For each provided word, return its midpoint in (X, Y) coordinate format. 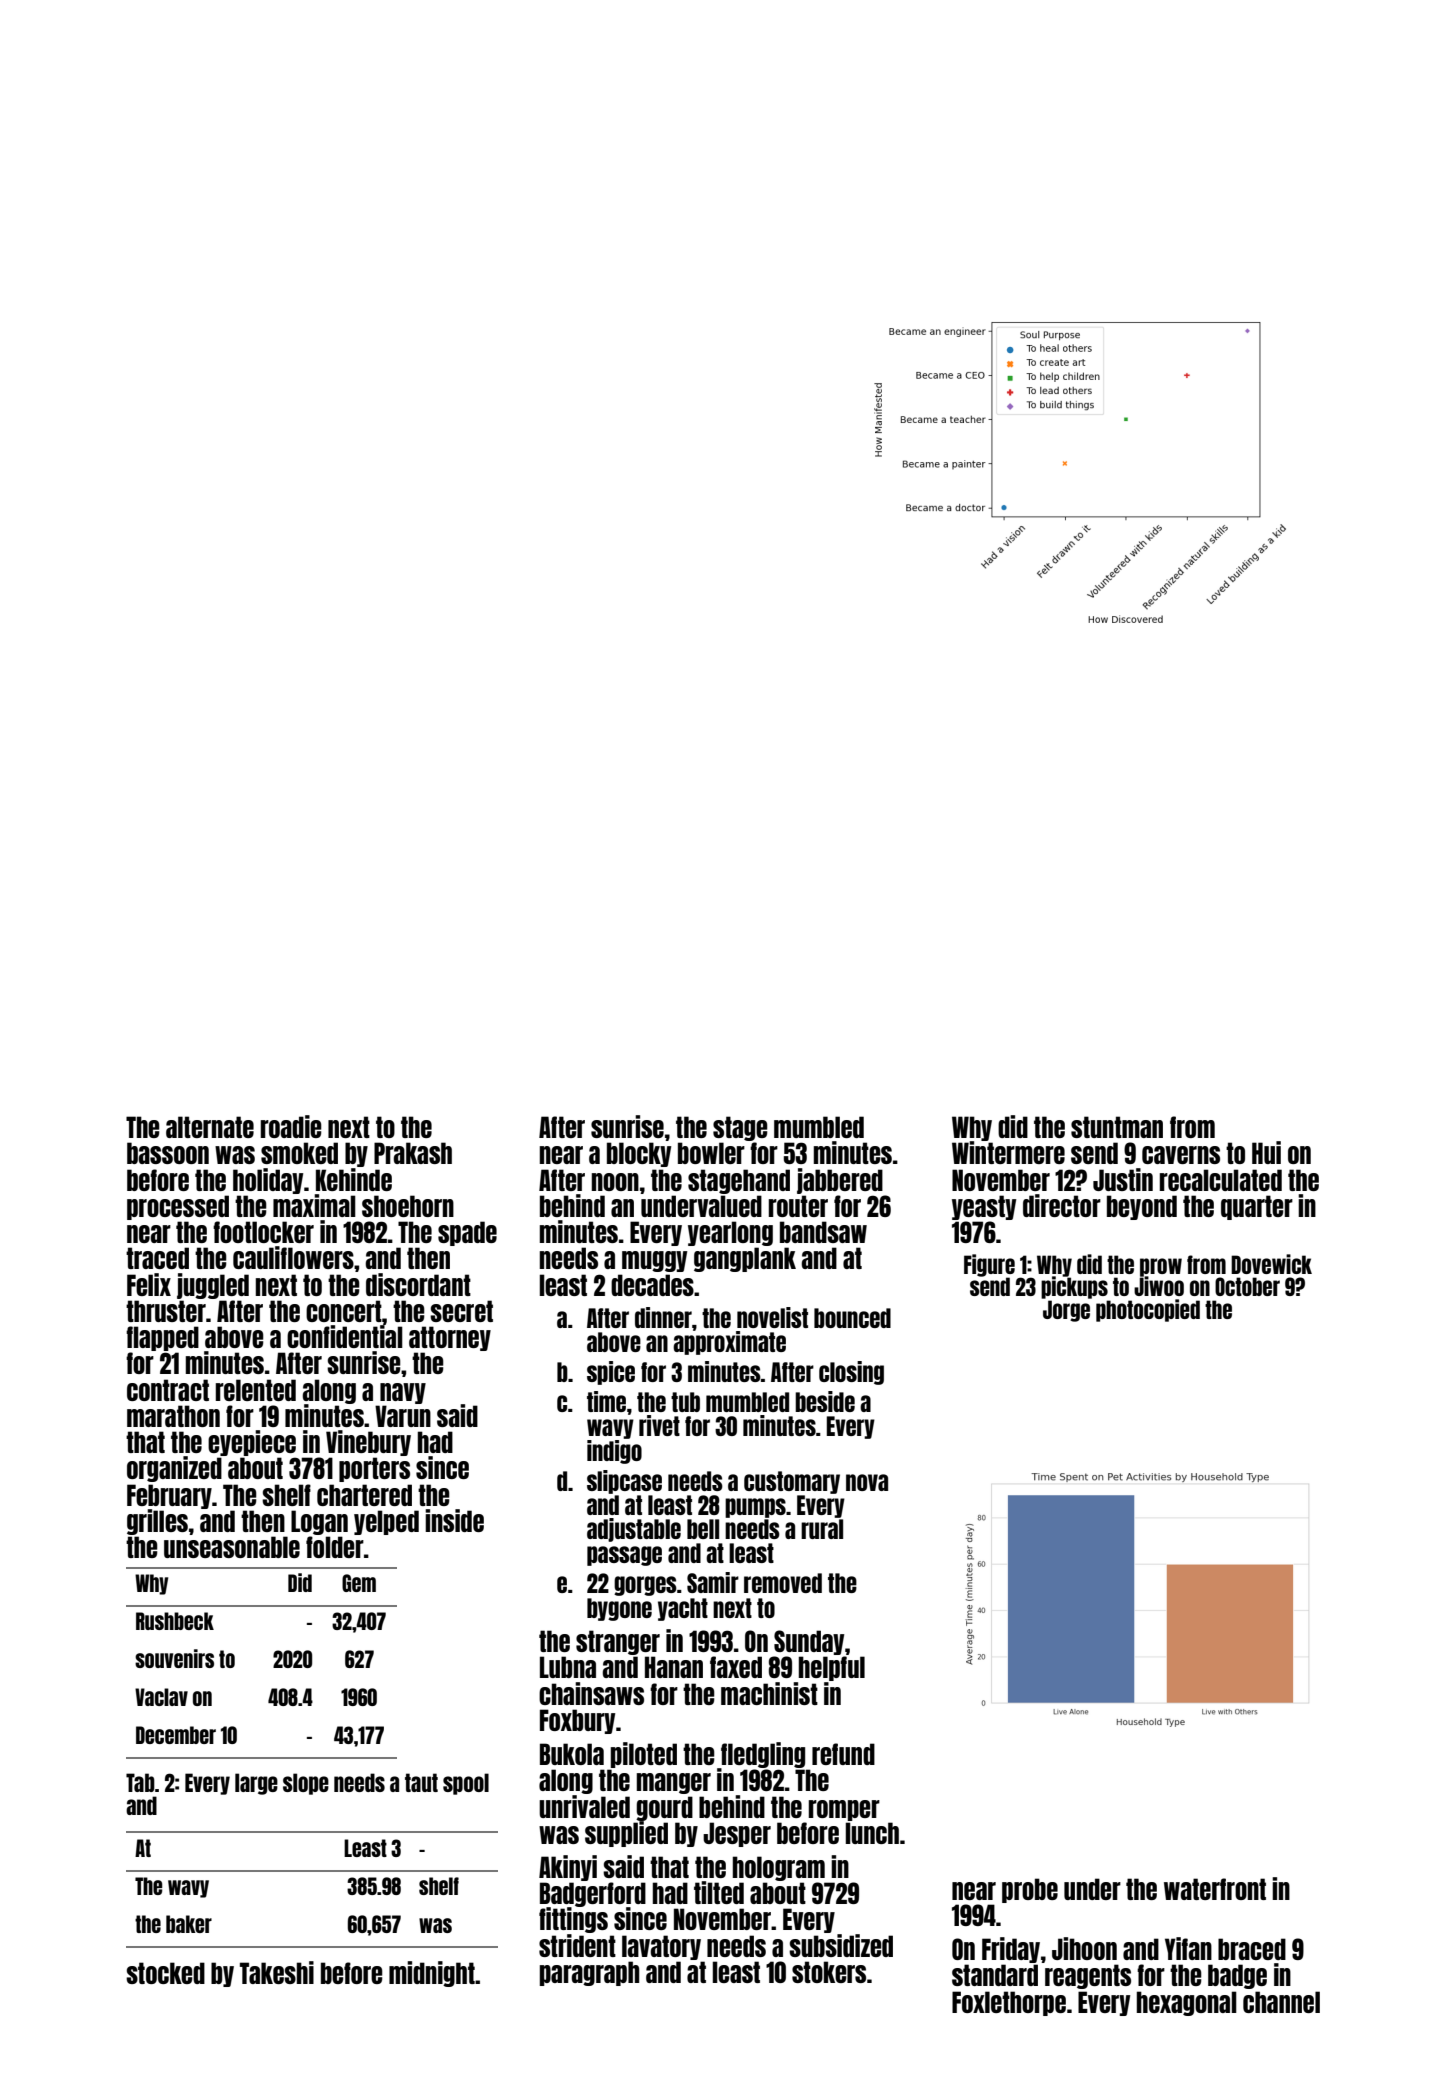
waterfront (1215, 1889)
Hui (1266, 1152)
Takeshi (277, 1972)
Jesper (737, 1834)
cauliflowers (293, 1257)
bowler (711, 1153)
